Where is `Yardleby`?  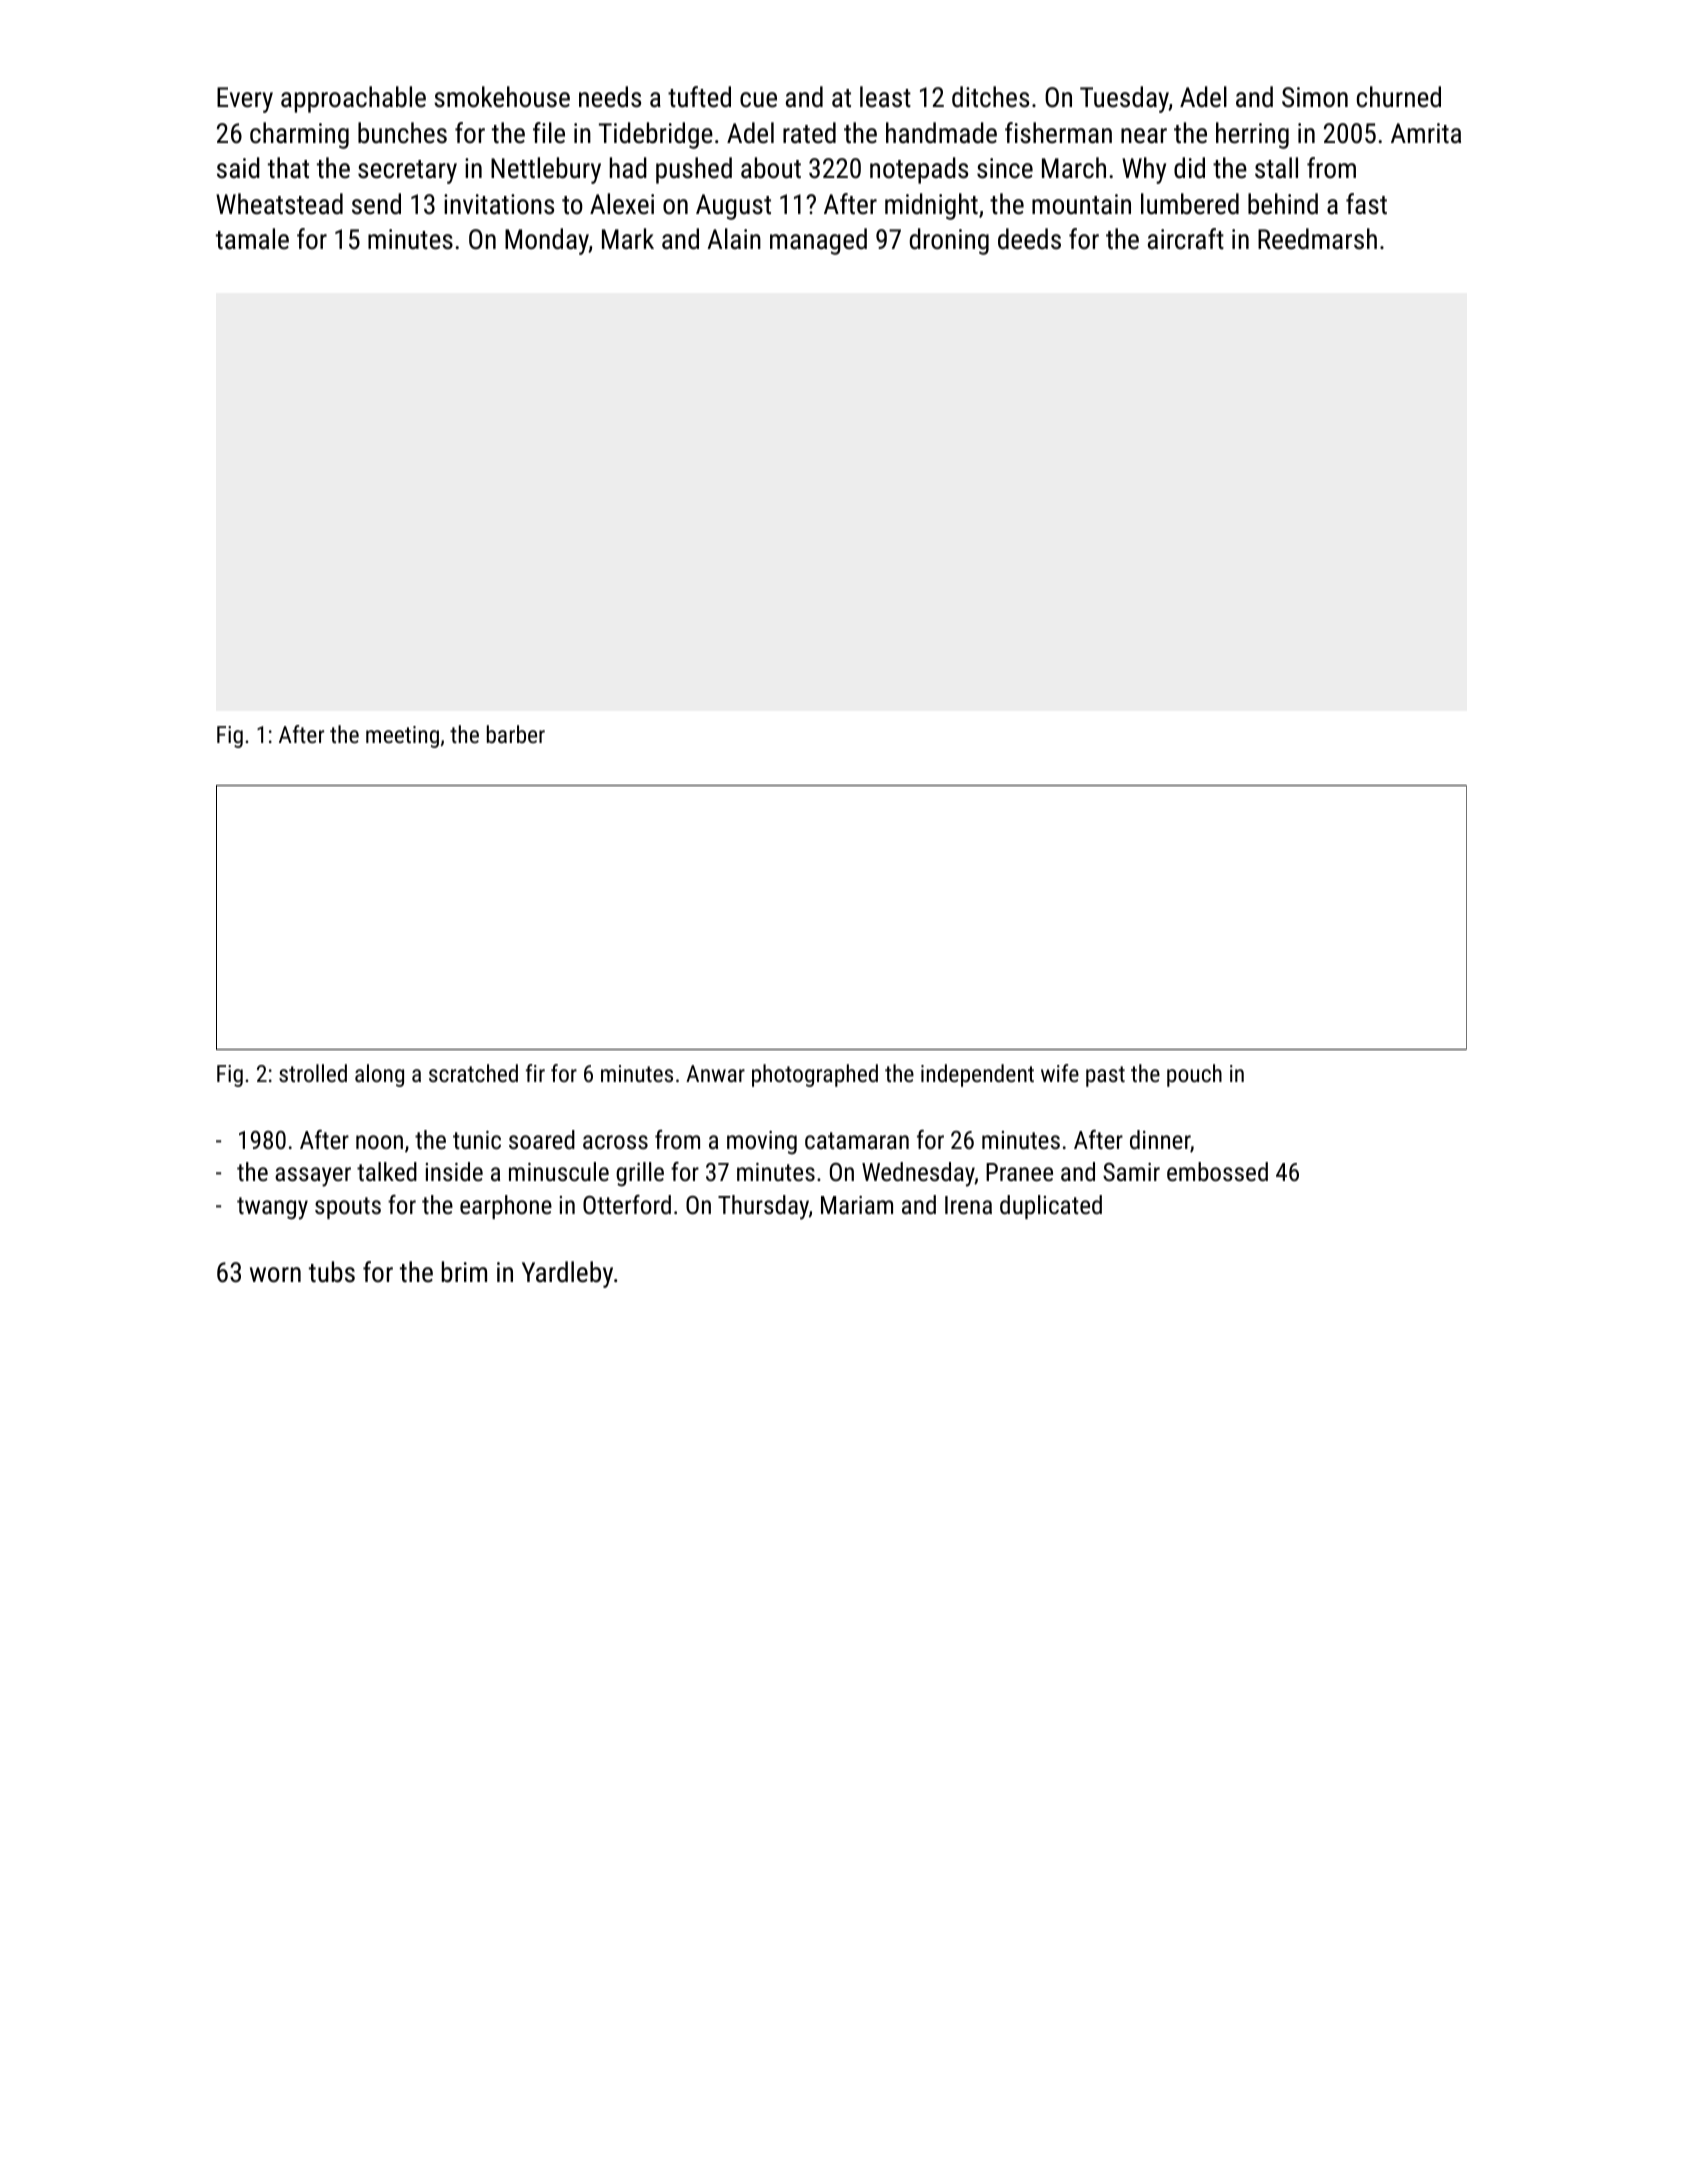
Yardleby is located at coordinates (567, 1274).
